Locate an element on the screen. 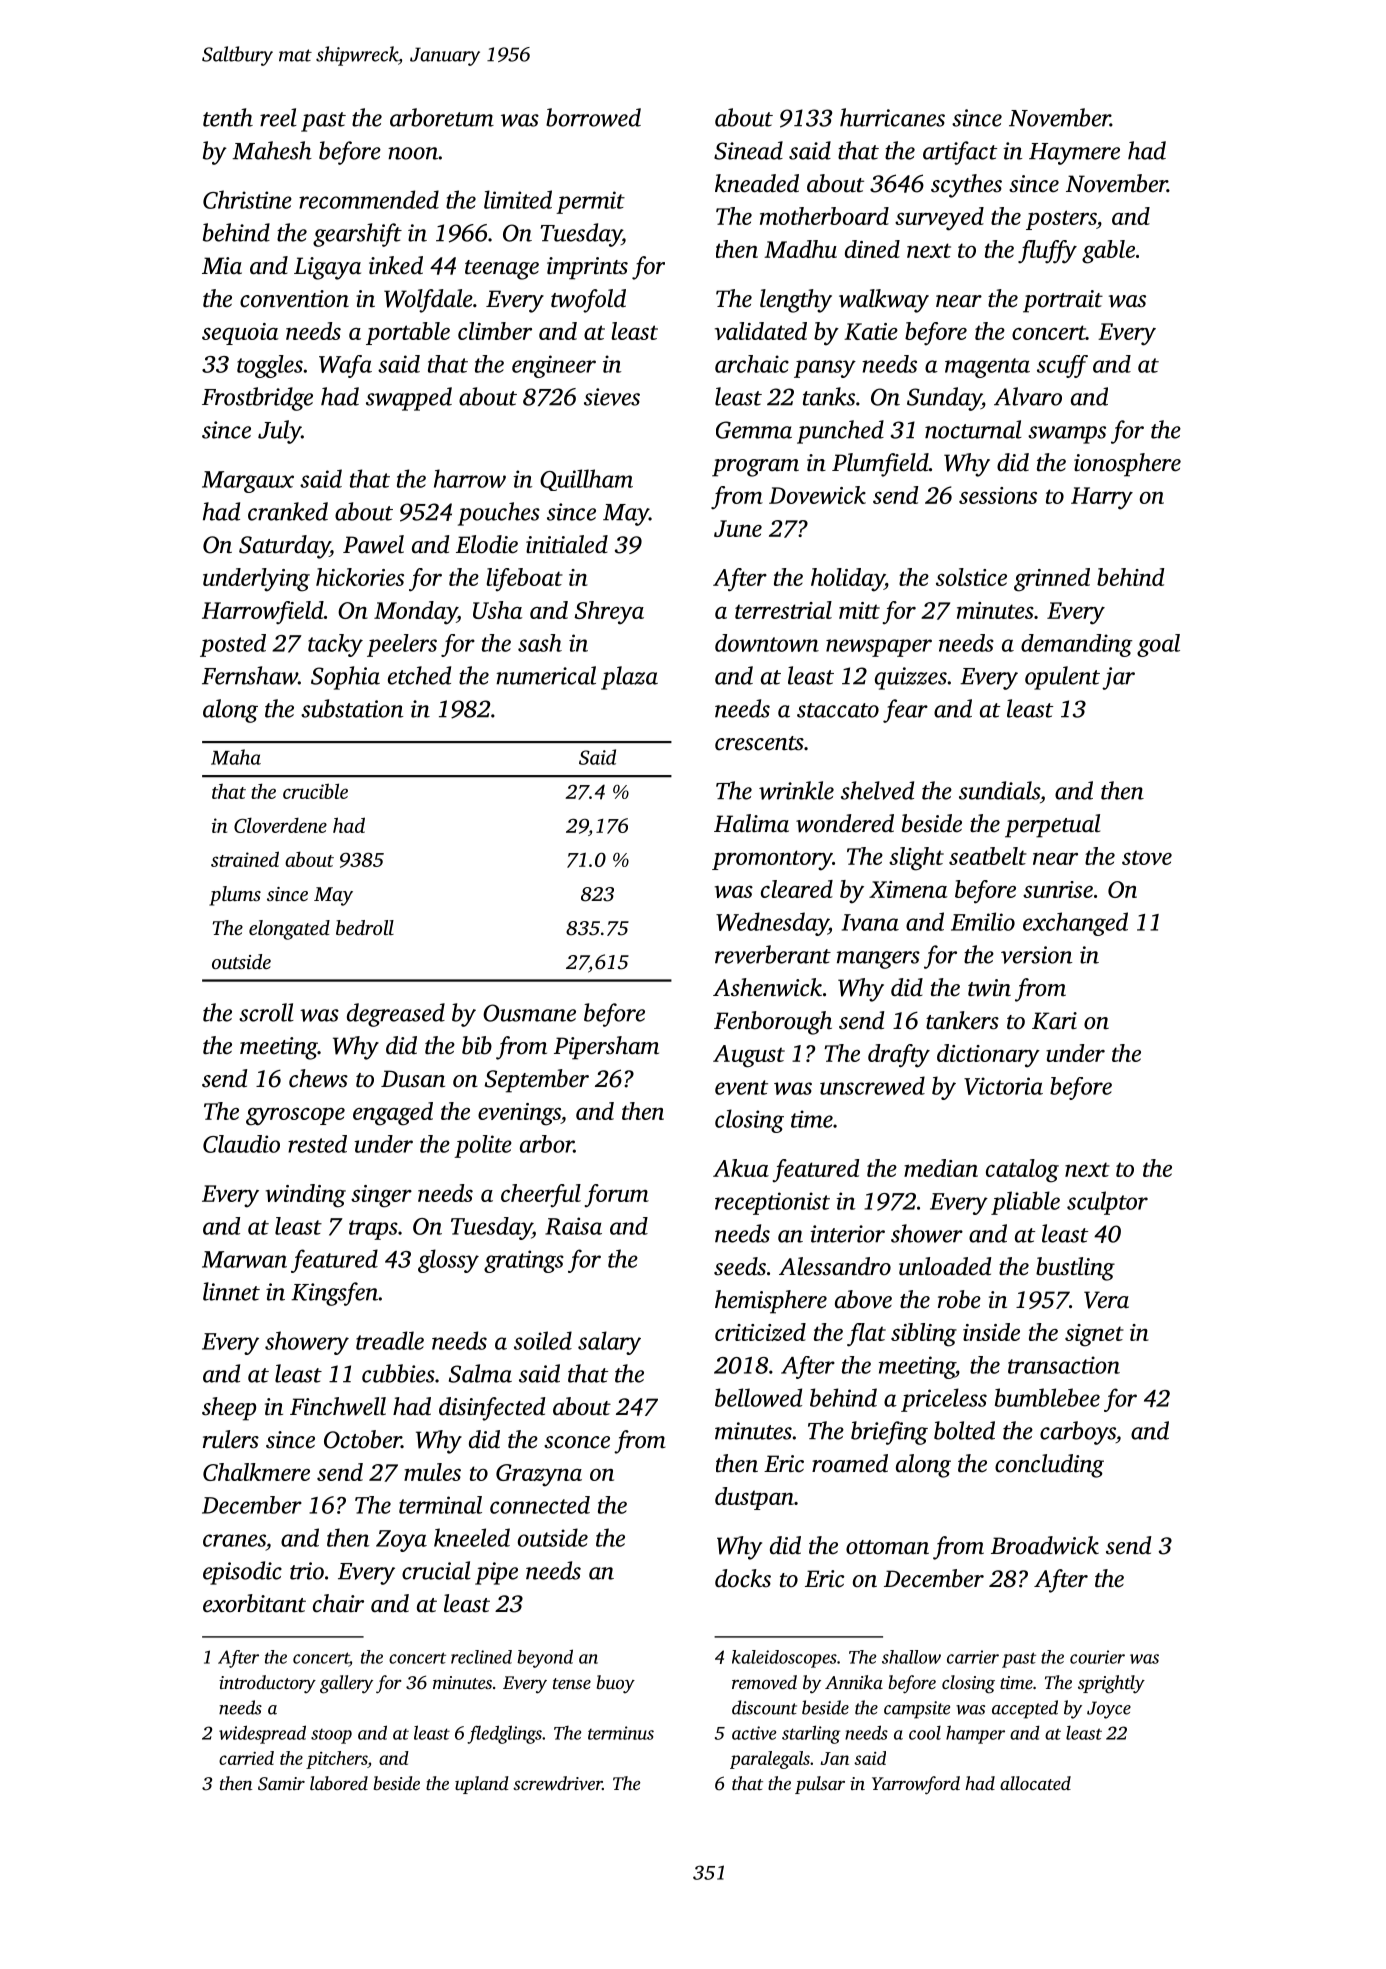 Image resolution: width=1386 pixels, height=1969 pixels. cranked is located at coordinates (288, 511).
